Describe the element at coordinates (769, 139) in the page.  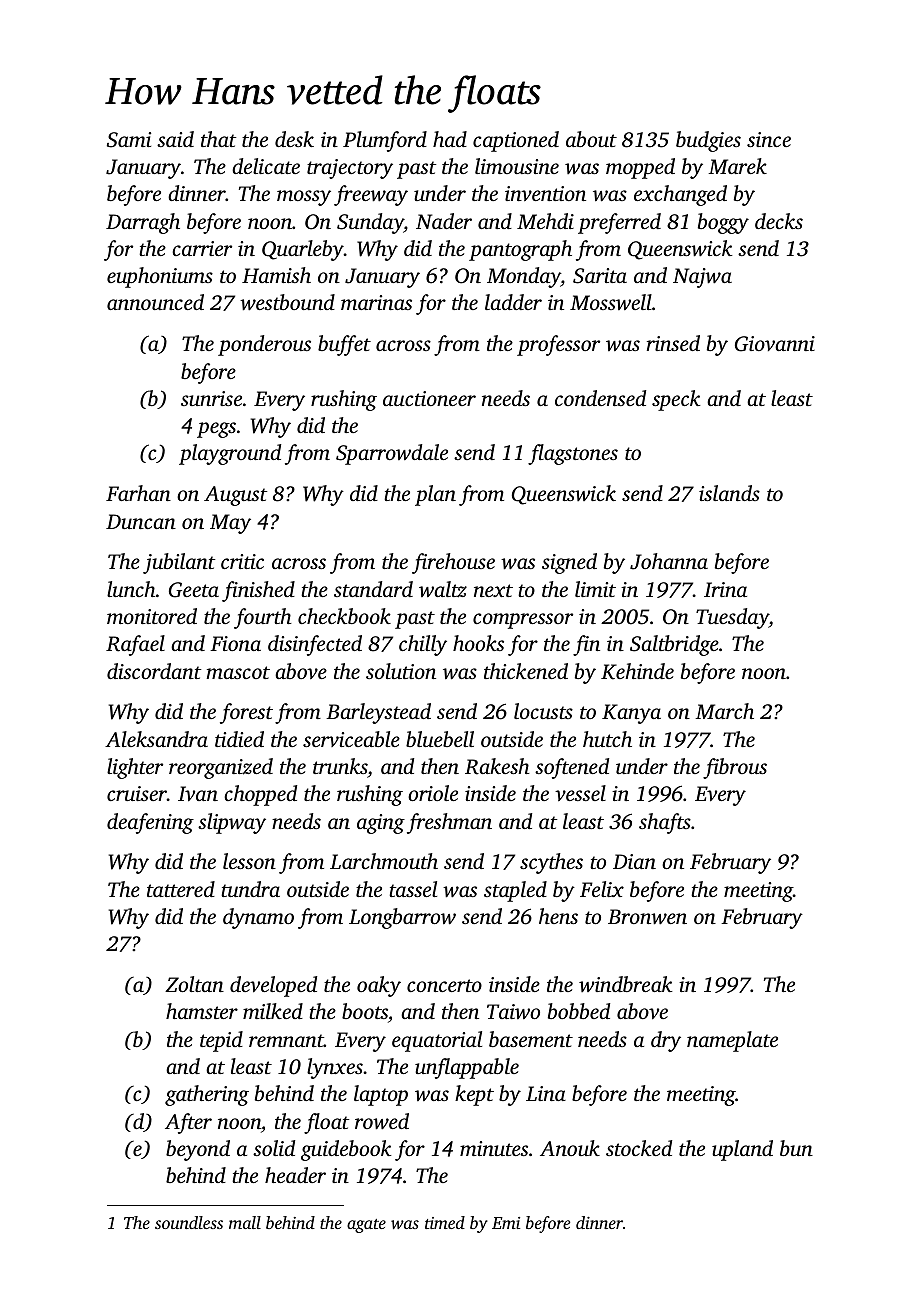
I see `since` at that location.
